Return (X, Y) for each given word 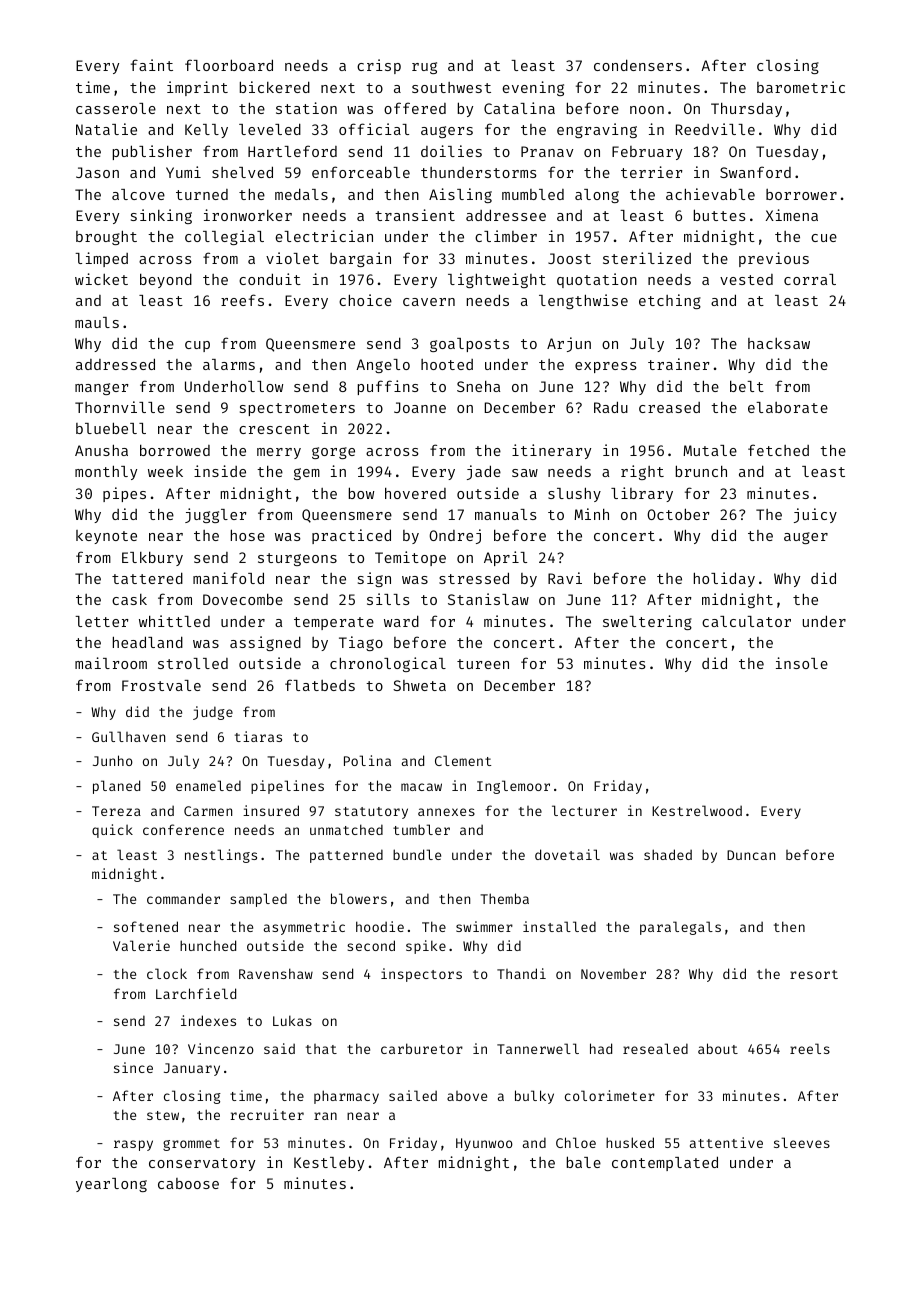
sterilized (647, 258)
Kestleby (329, 1163)
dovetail (567, 854)
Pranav (547, 151)
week (165, 471)
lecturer (584, 810)
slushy (574, 494)
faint (152, 65)
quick (112, 831)
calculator (746, 621)
